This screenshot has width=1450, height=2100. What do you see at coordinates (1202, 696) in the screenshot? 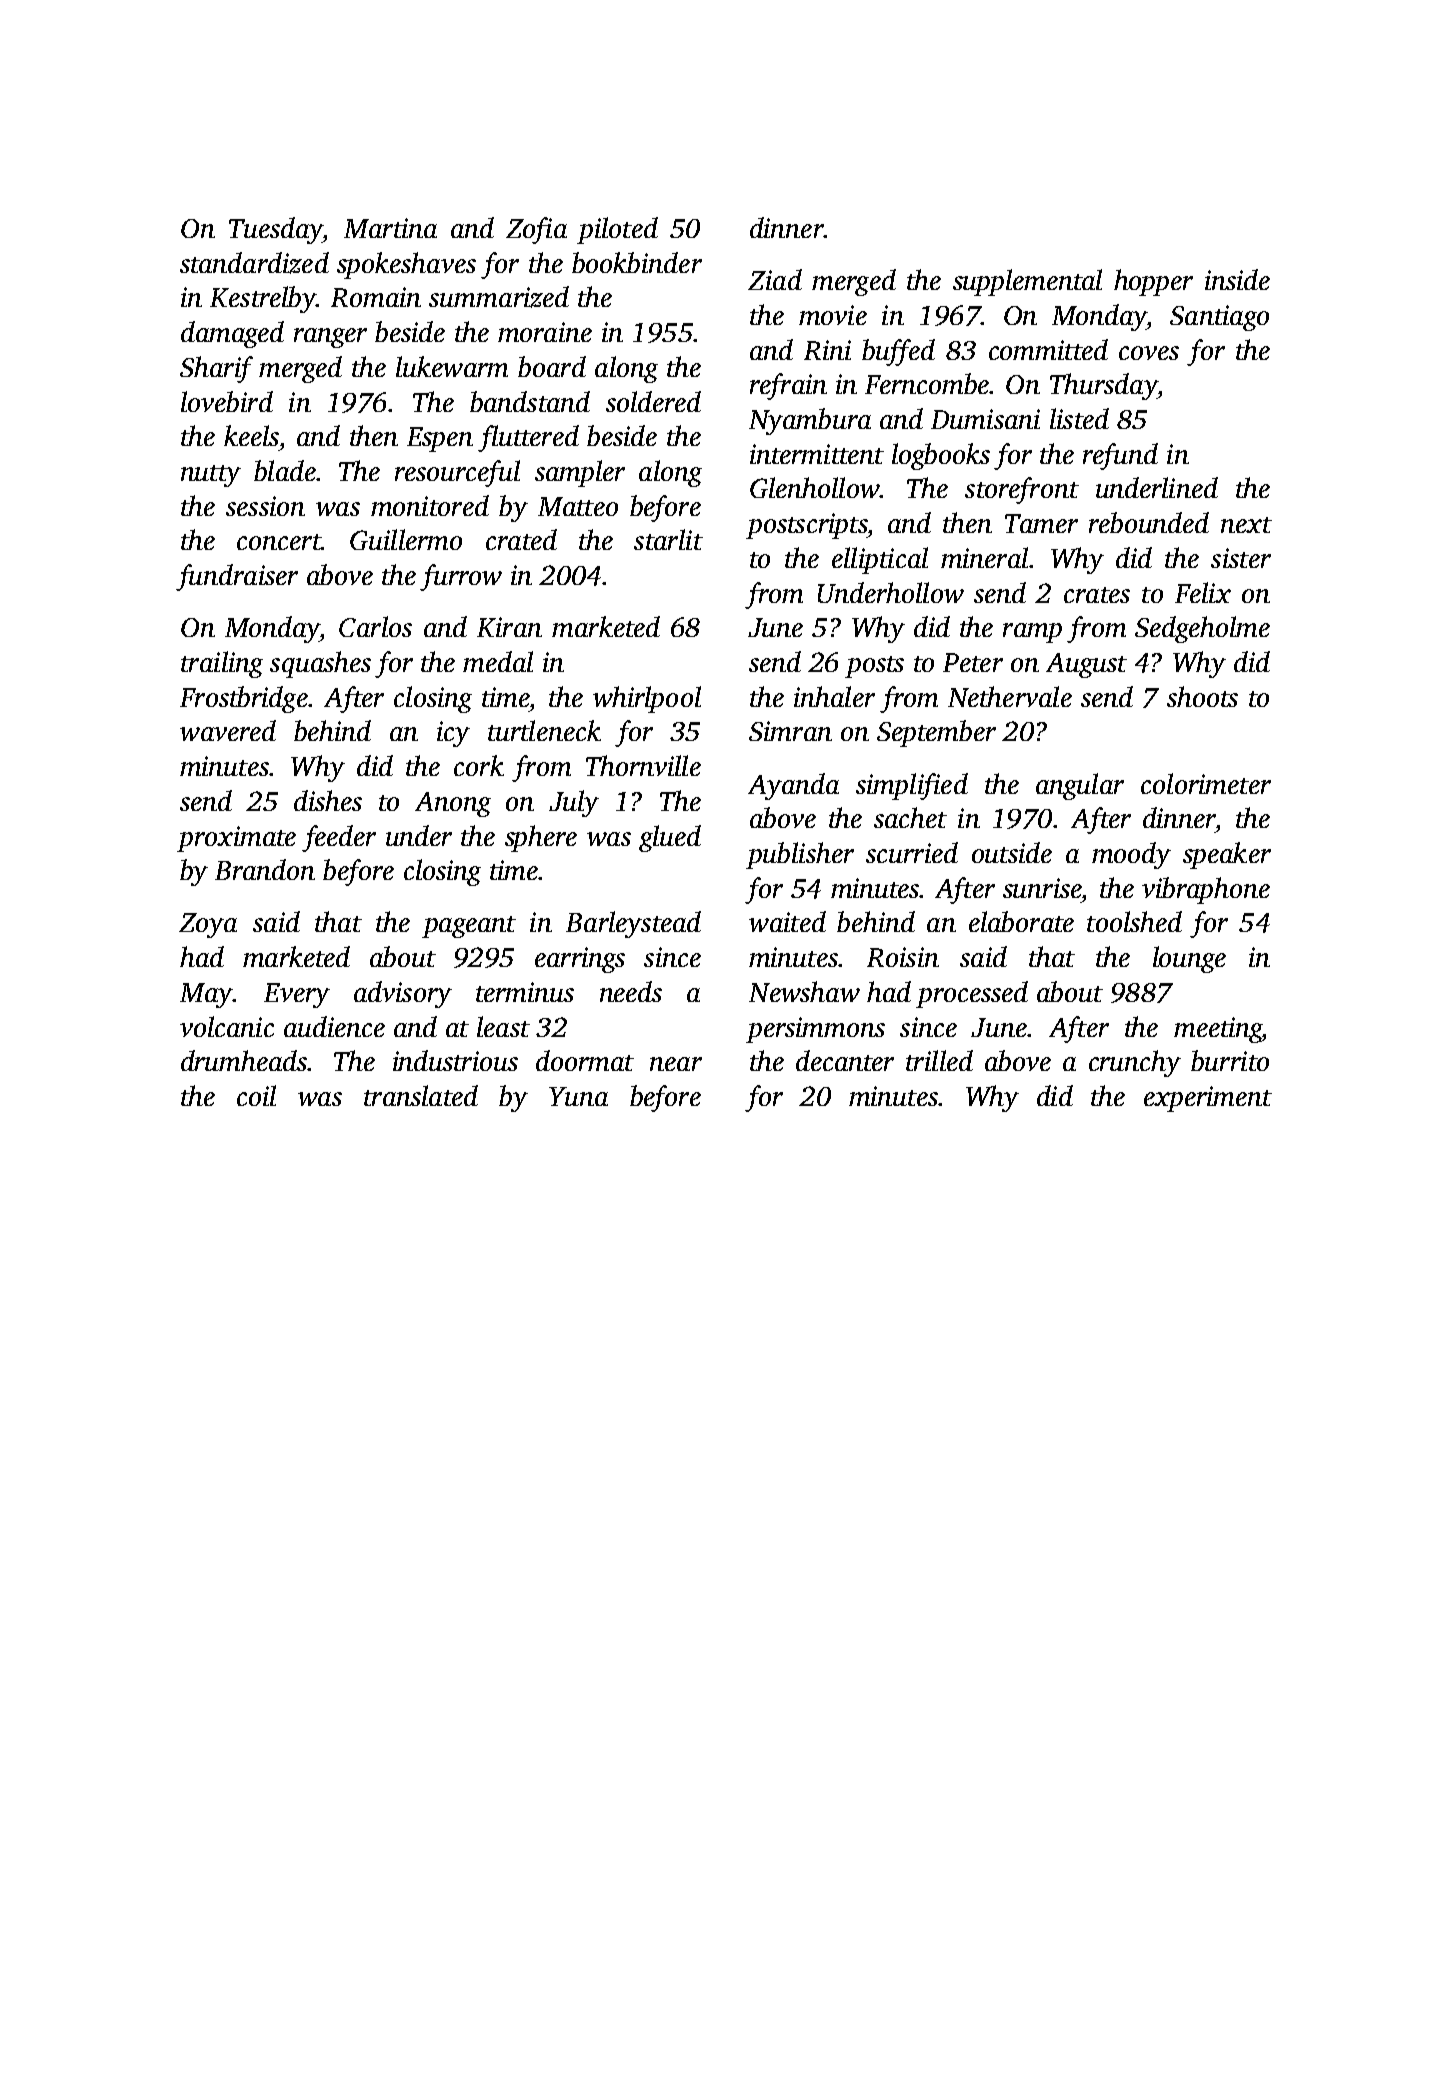
I see `shoots` at bounding box center [1202, 696].
